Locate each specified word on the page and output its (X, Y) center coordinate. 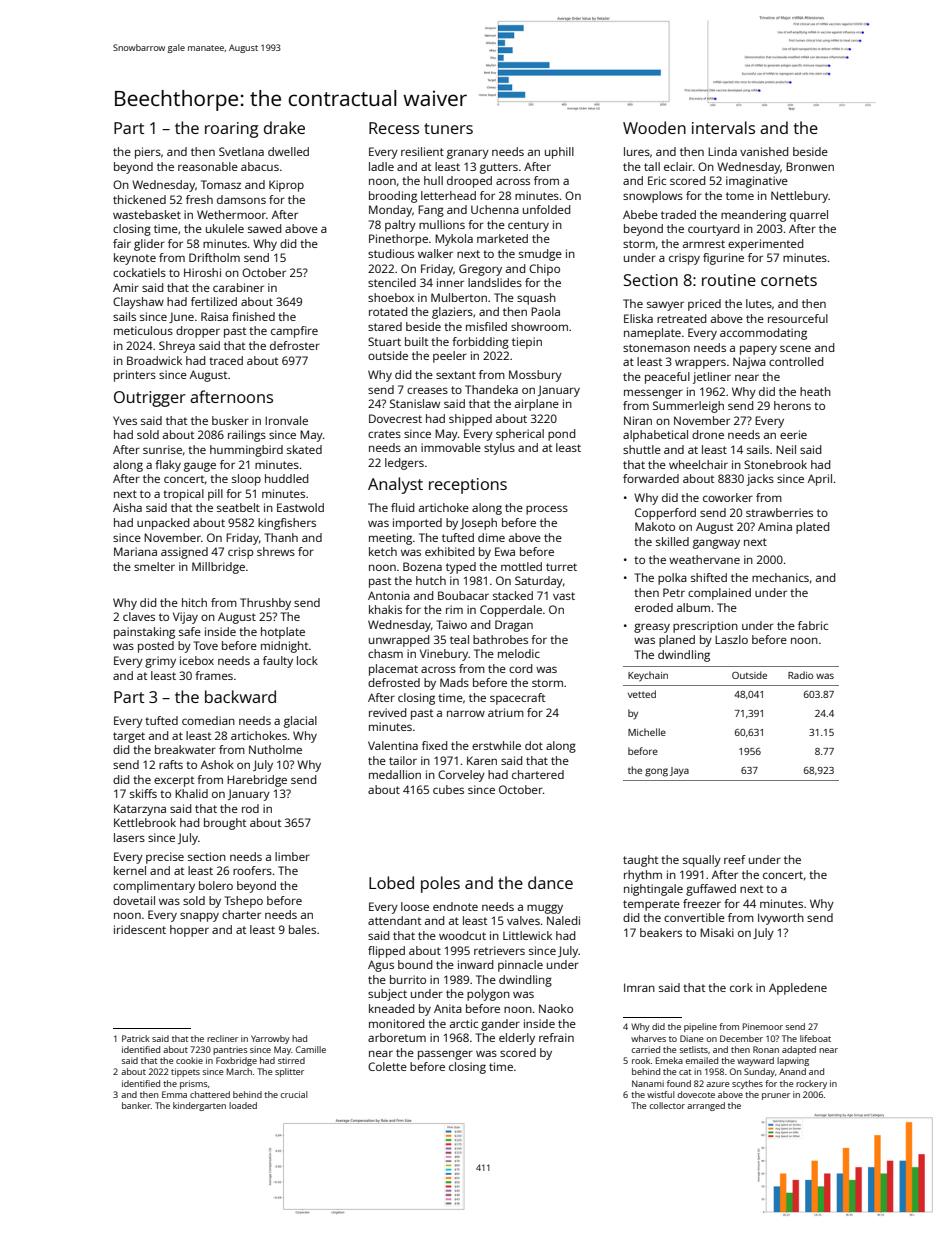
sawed (264, 228)
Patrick (136, 1038)
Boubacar (463, 595)
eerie (793, 434)
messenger (653, 394)
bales (302, 929)
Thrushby (265, 604)
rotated (388, 311)
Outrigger (150, 399)
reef (735, 859)
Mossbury (535, 376)
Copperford (665, 514)
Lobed (391, 882)
